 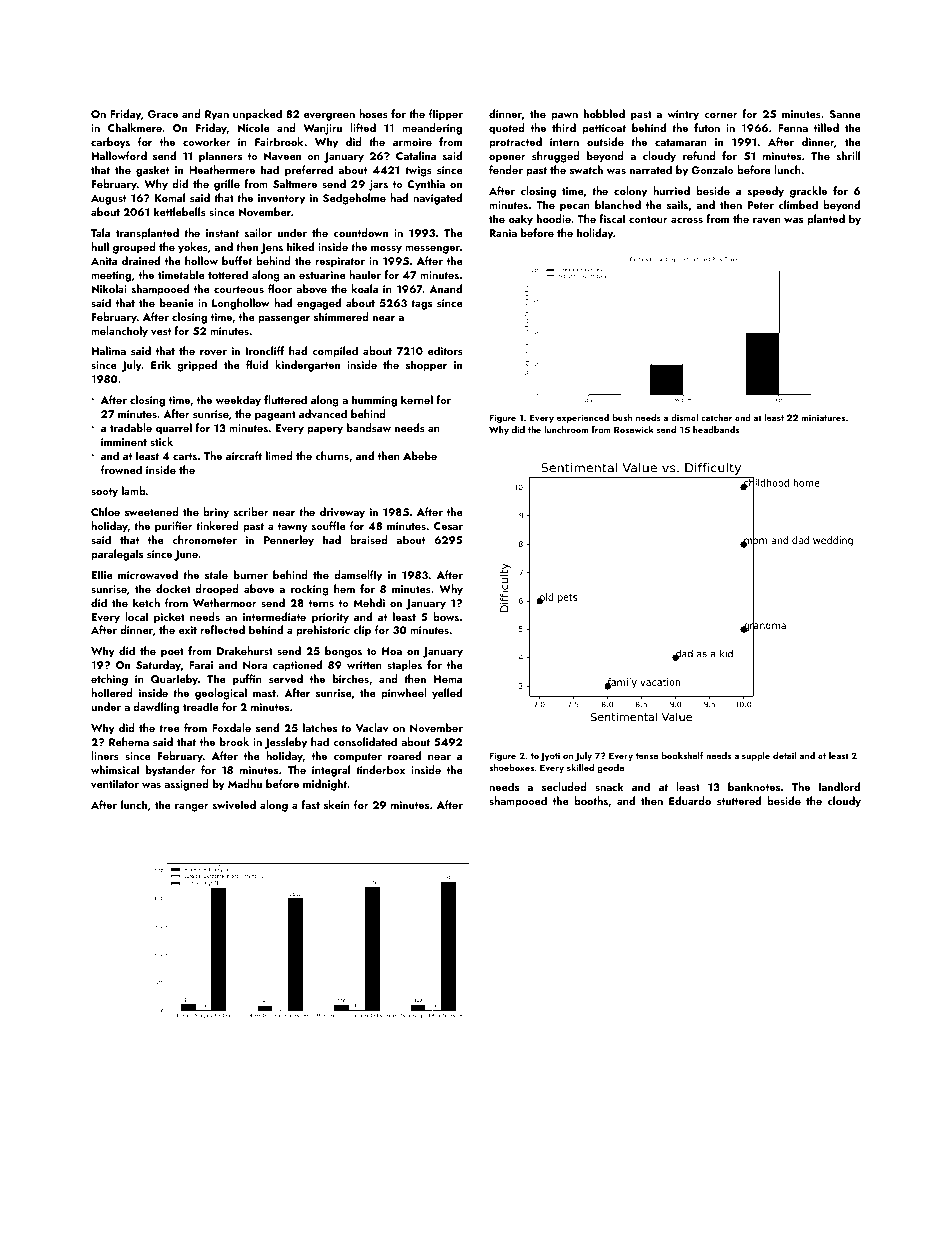 What do you see at coordinates (192, 808) in the screenshot?
I see `ranger` at bounding box center [192, 808].
